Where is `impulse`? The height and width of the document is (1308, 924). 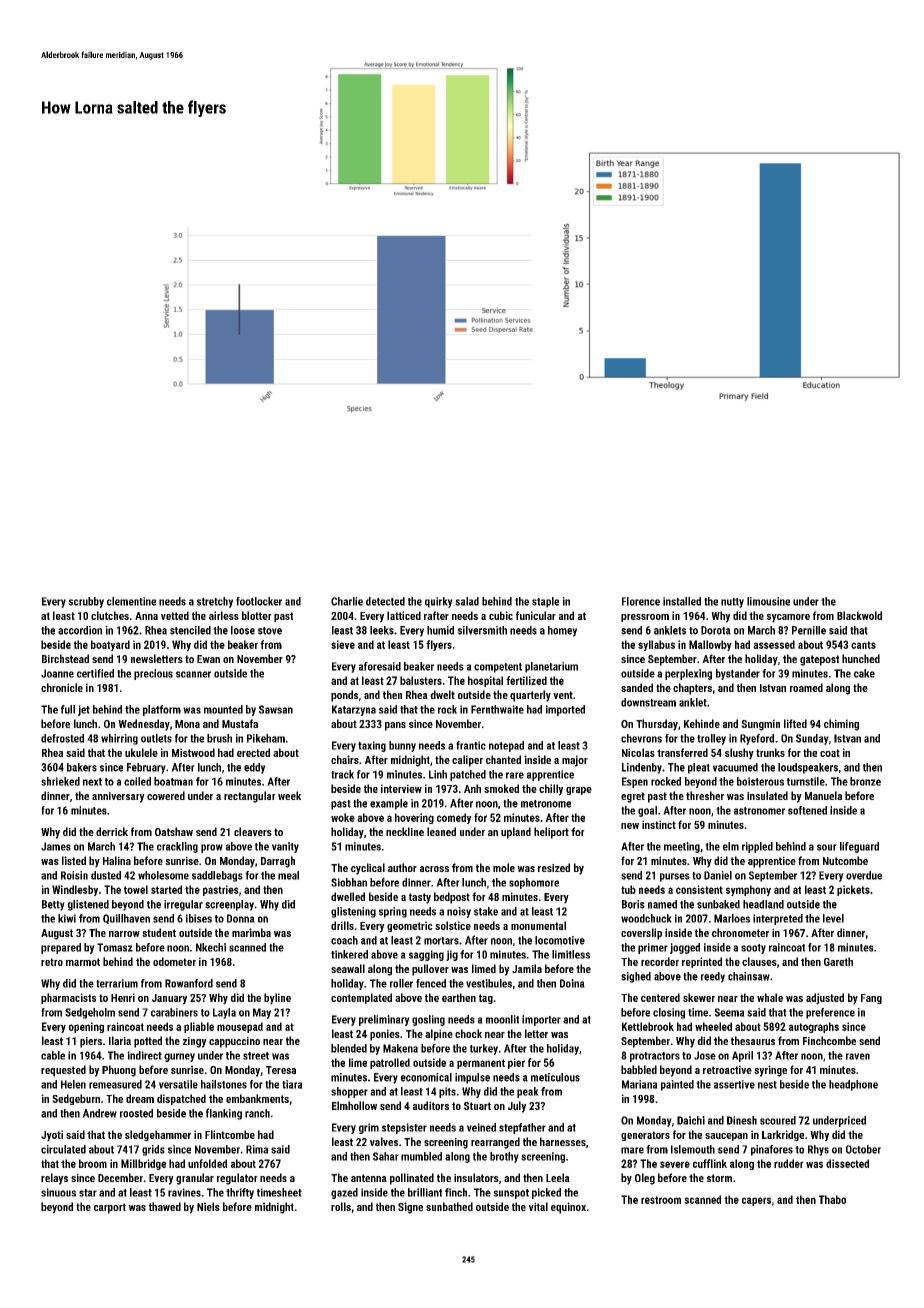
impulse is located at coordinates (472, 1078).
